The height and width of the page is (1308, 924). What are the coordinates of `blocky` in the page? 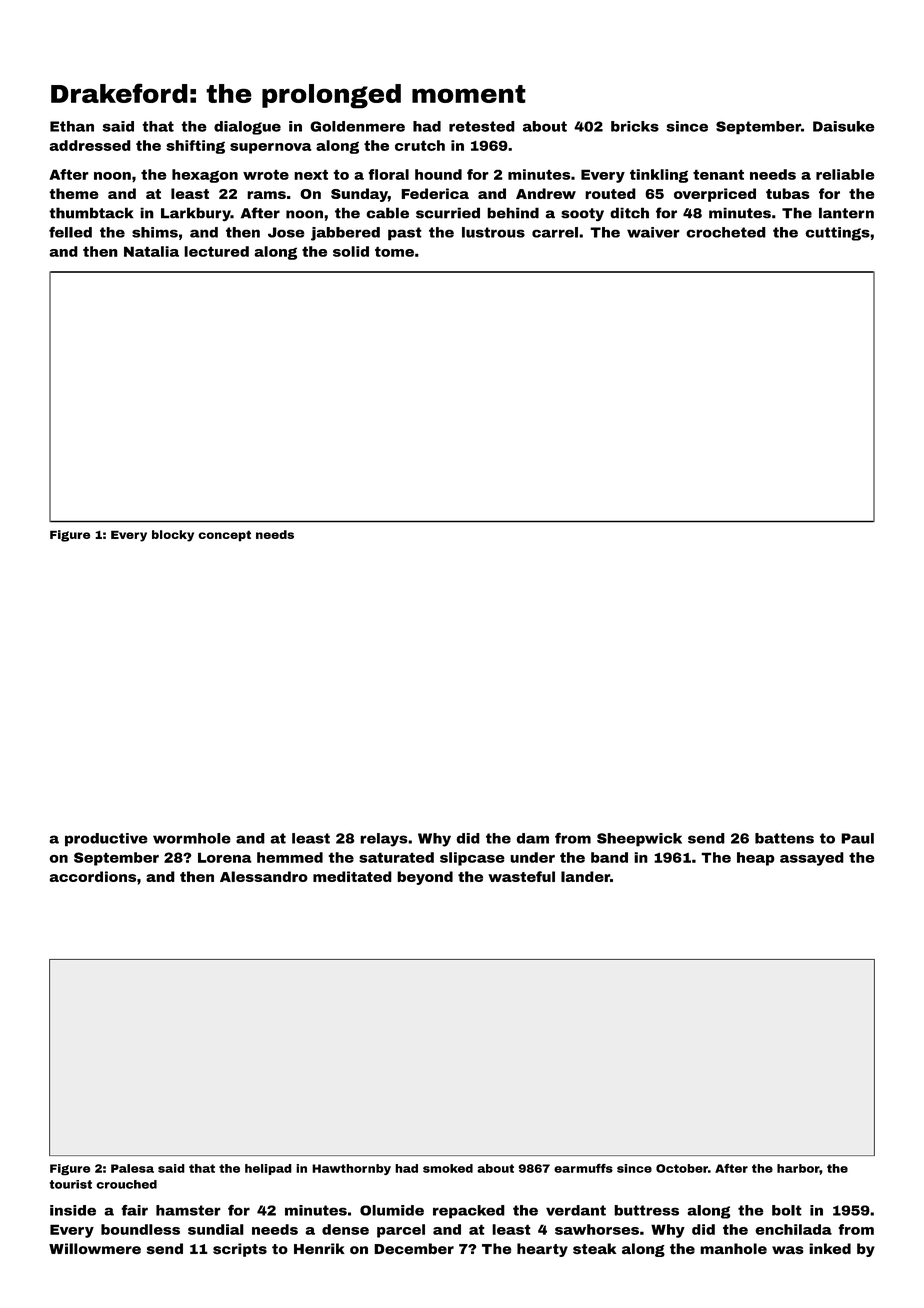 It's located at (173, 536).
